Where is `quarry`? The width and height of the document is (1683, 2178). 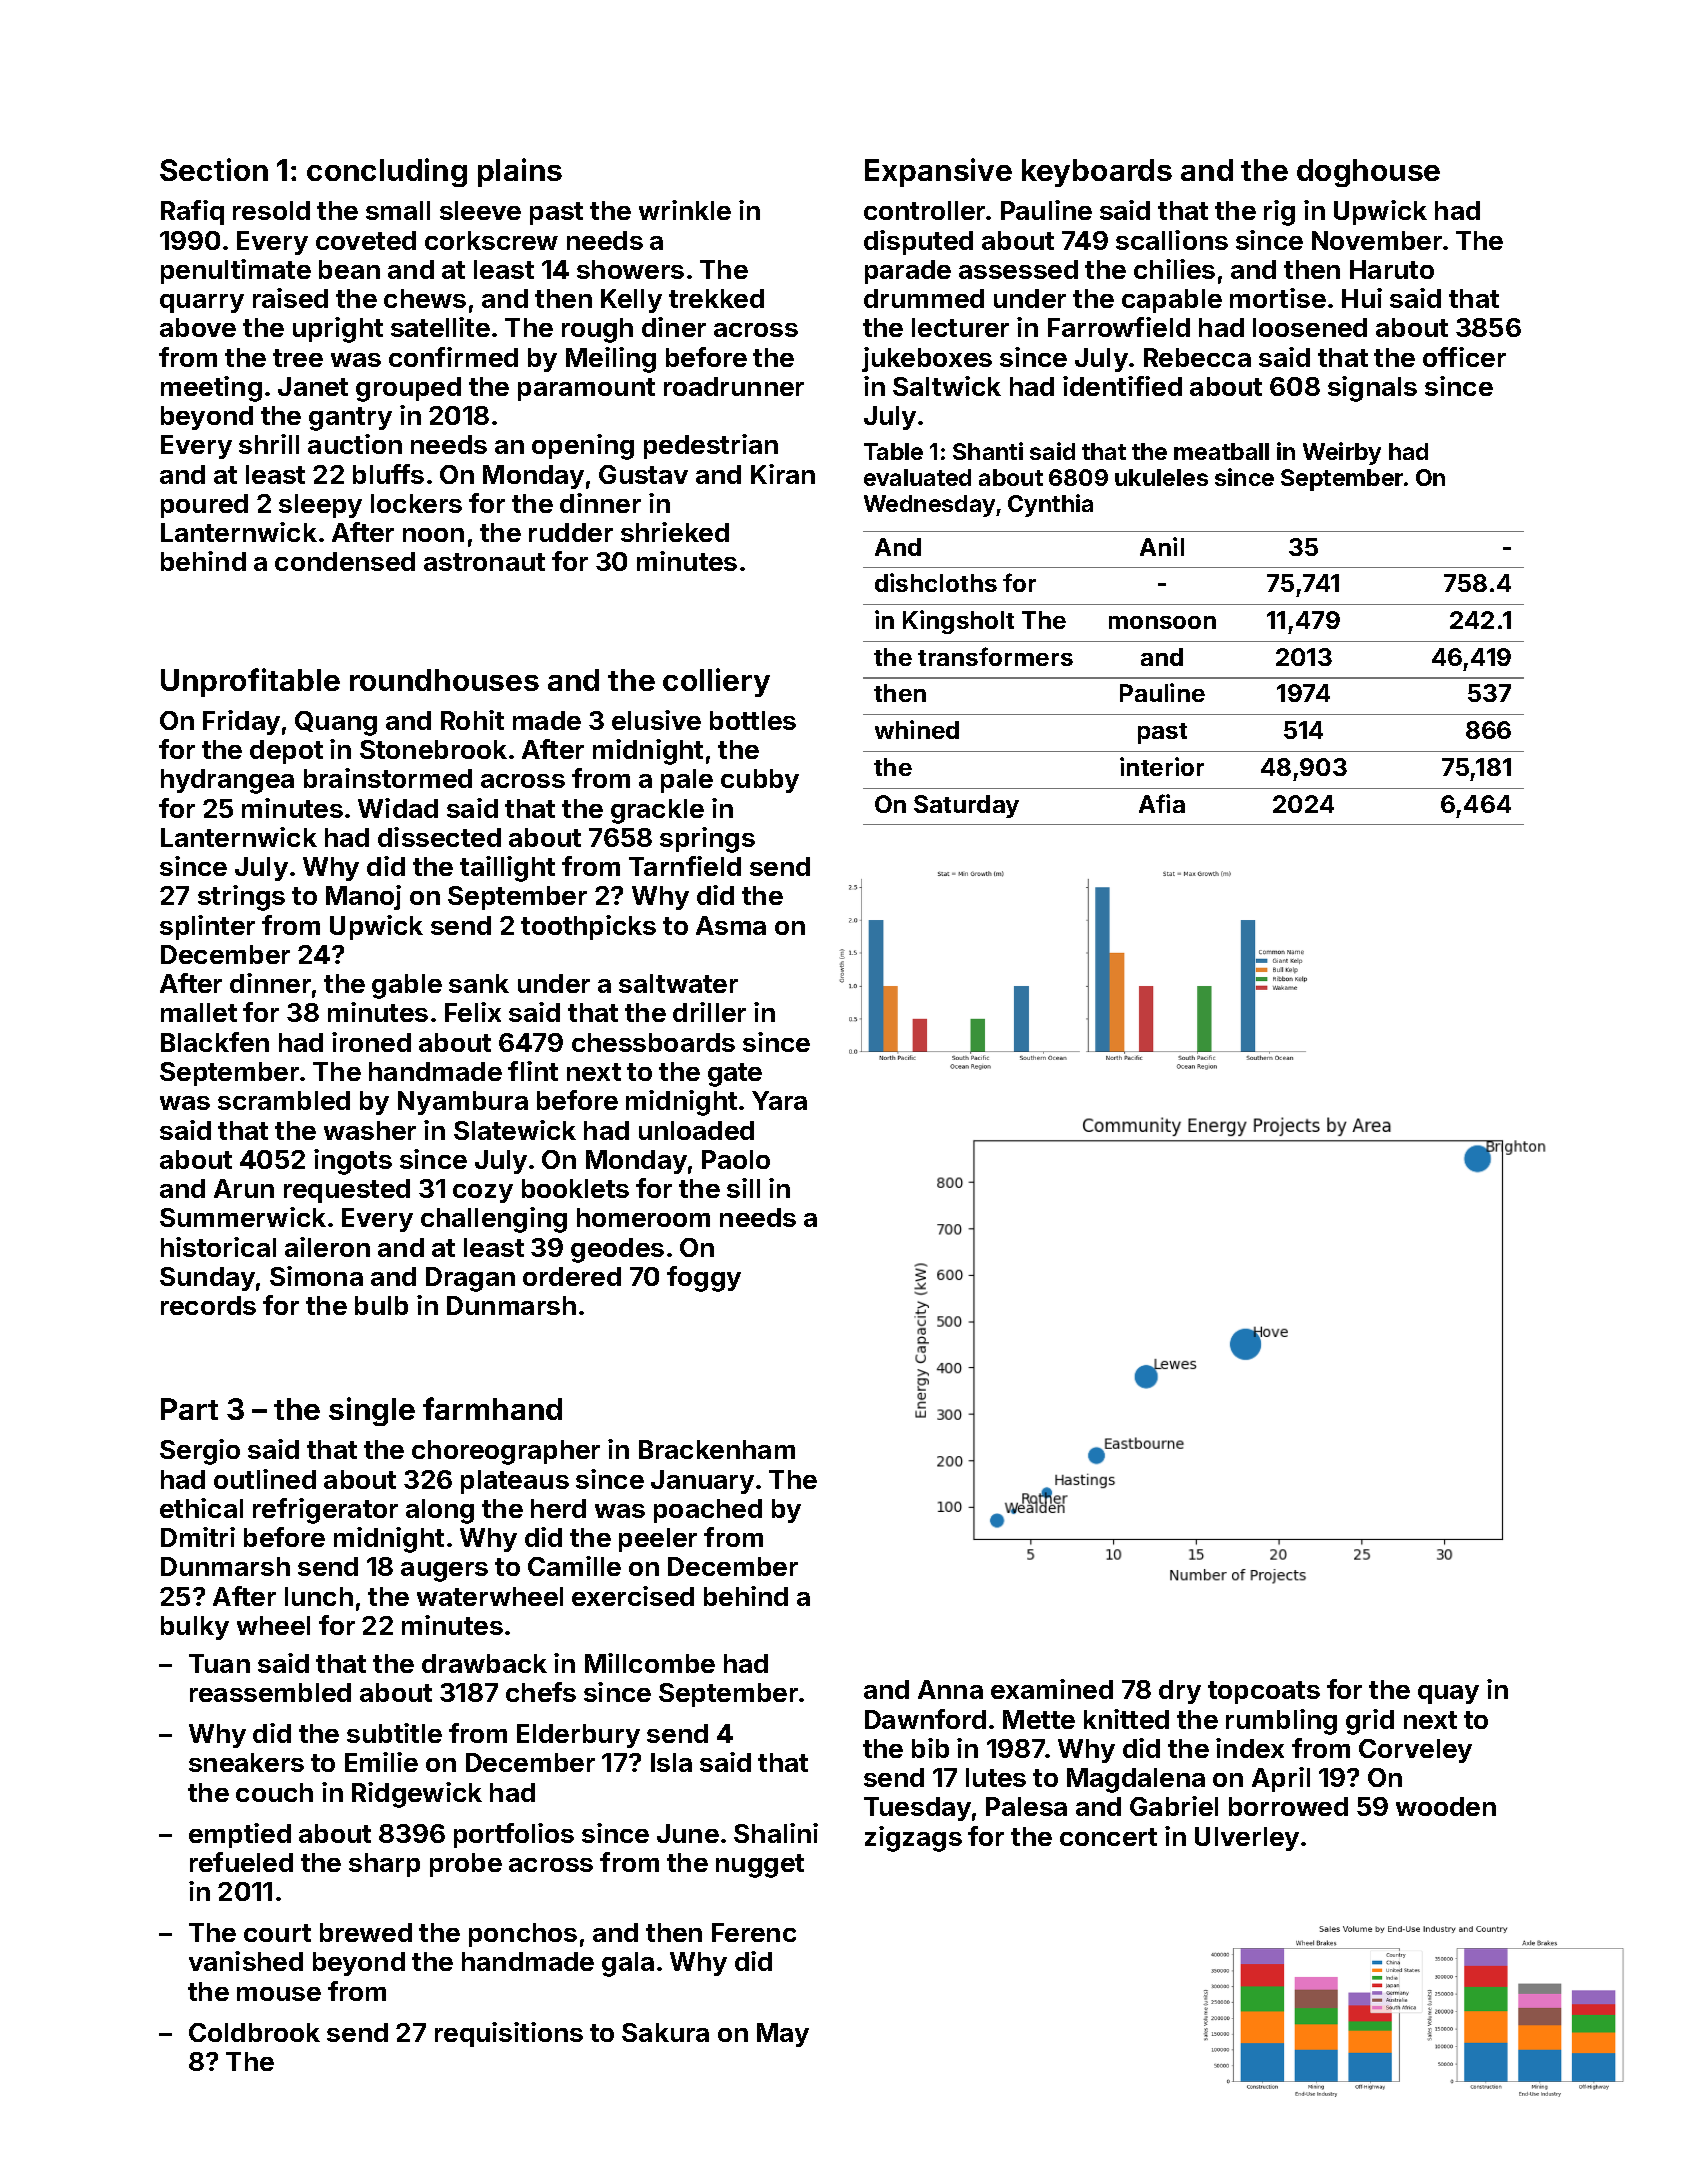
quarry is located at coordinates (202, 303).
